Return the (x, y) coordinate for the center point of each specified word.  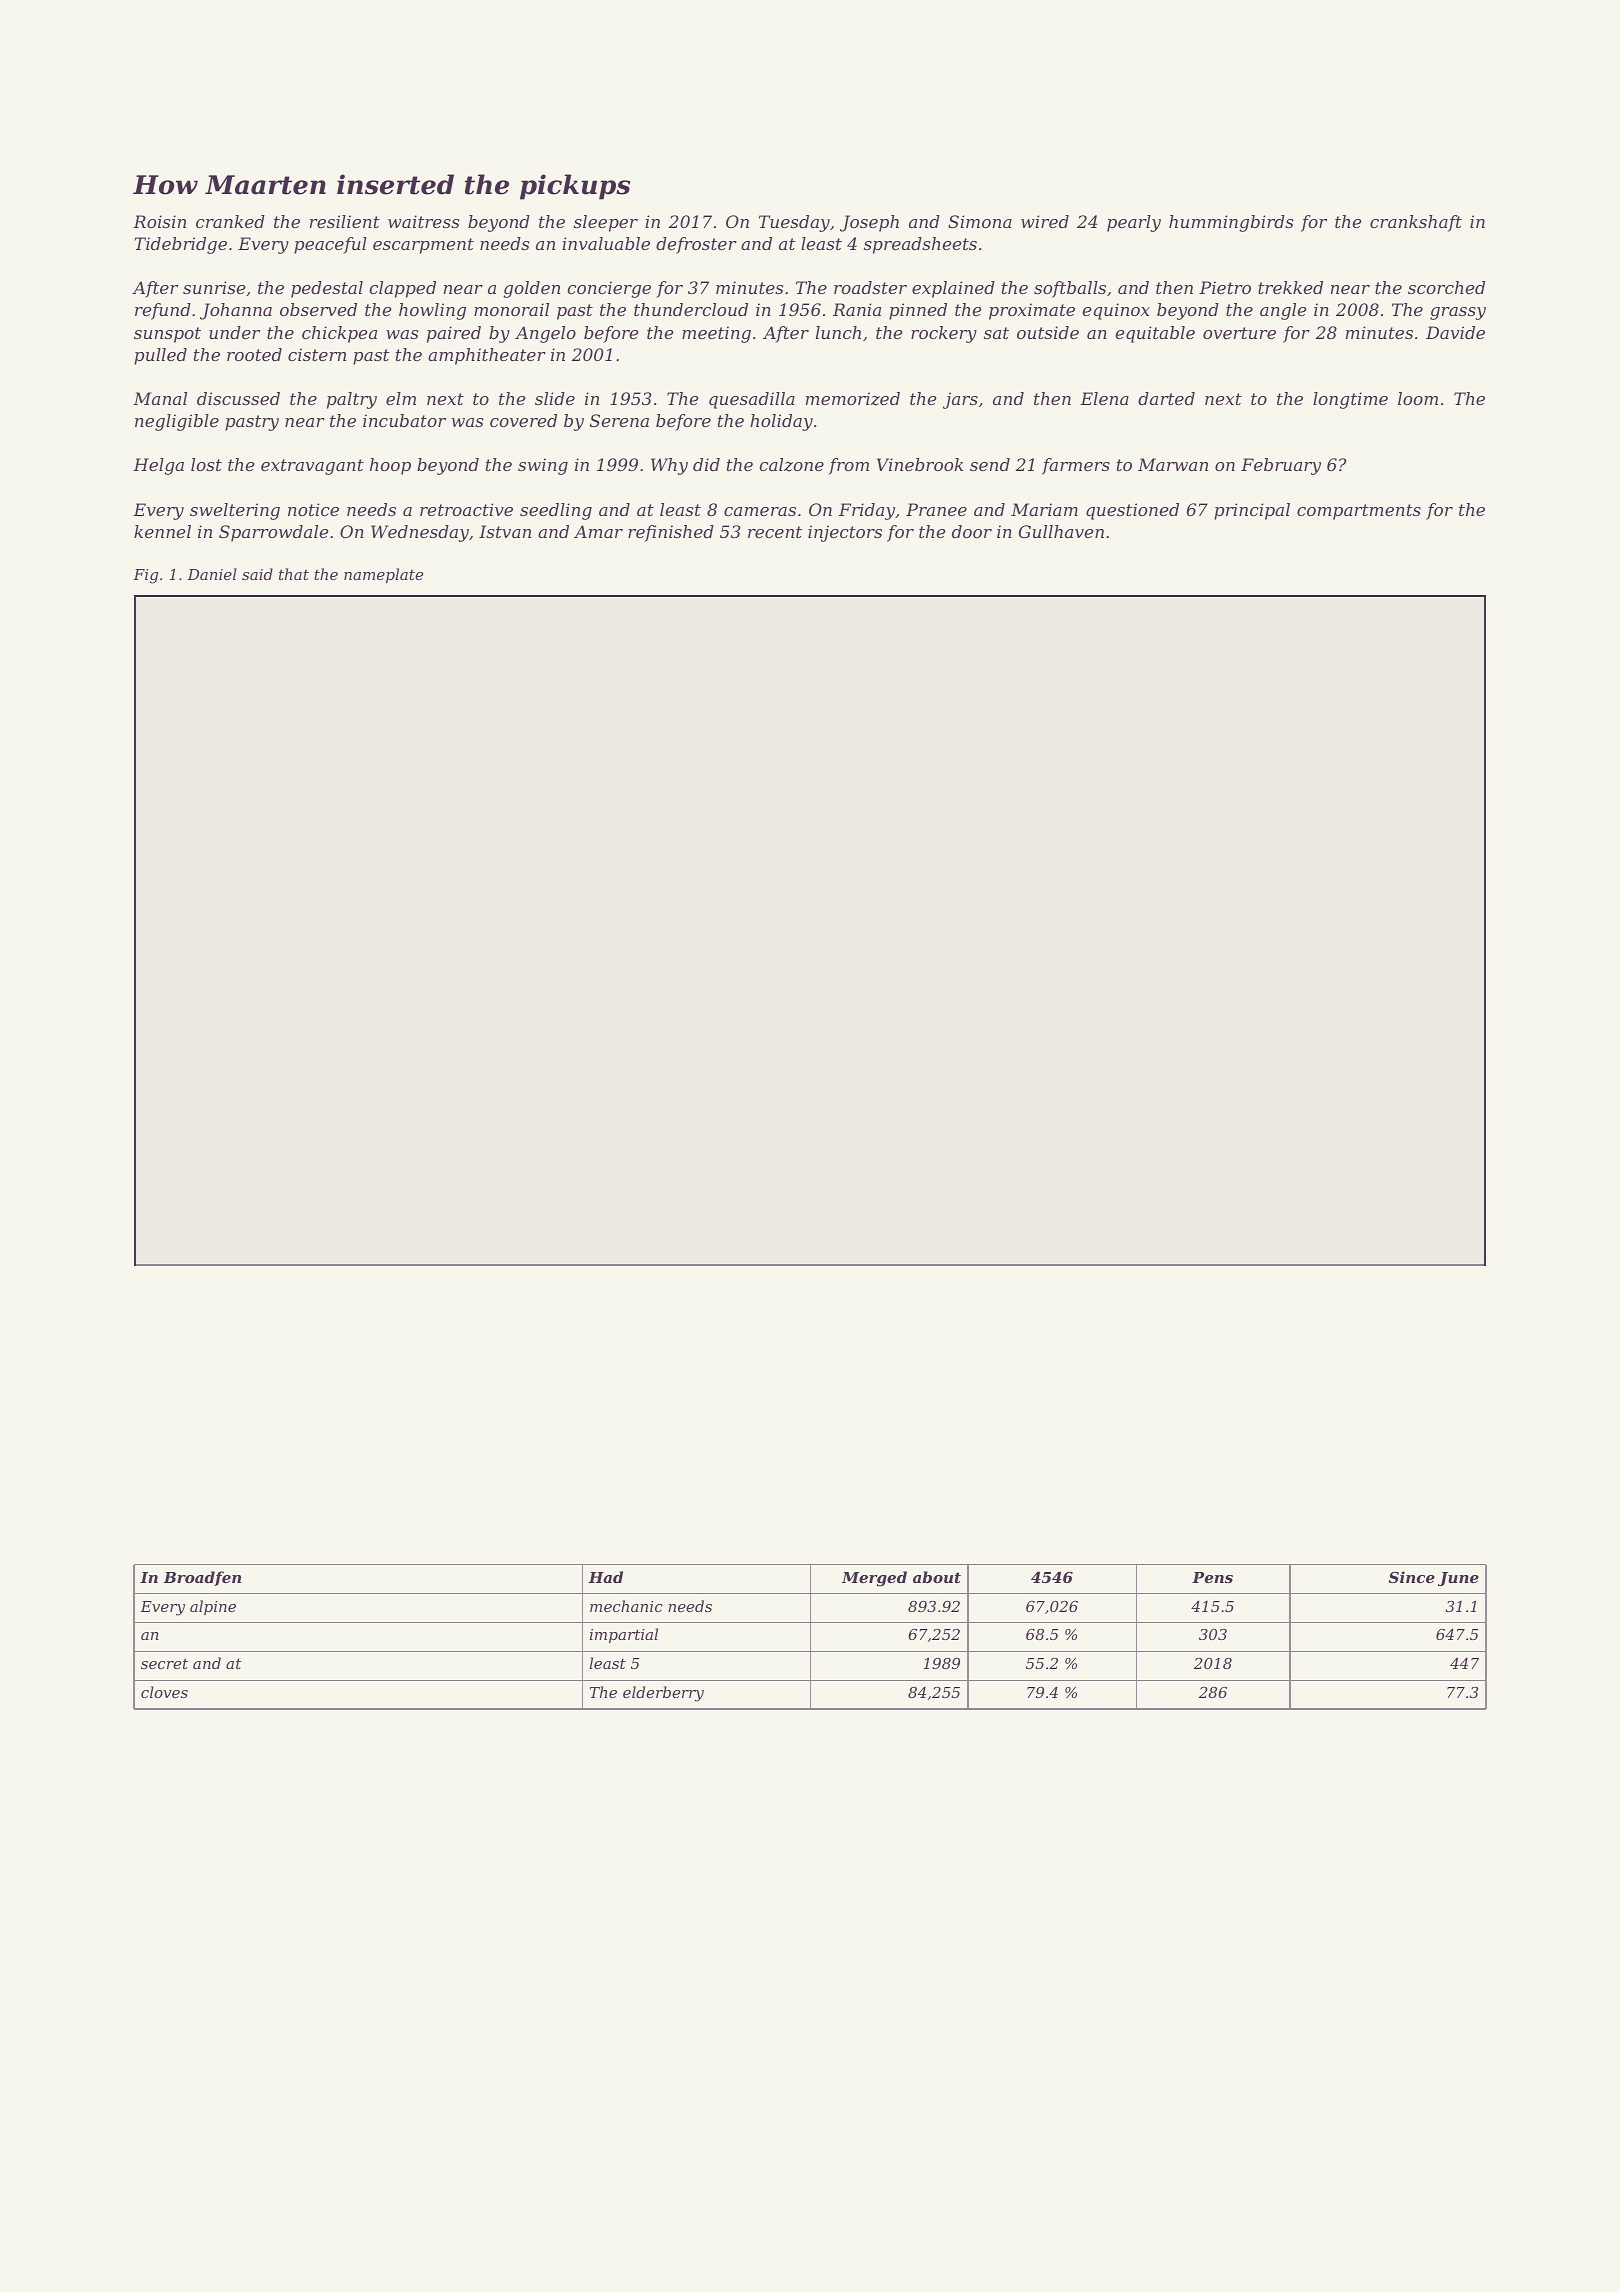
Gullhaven (1061, 531)
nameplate (383, 575)
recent (775, 532)
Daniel (212, 574)
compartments (1359, 512)
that (294, 574)
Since (1412, 1577)
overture (1239, 333)
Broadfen (202, 1578)
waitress (423, 221)
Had (606, 1577)
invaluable (606, 243)
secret (164, 1663)
